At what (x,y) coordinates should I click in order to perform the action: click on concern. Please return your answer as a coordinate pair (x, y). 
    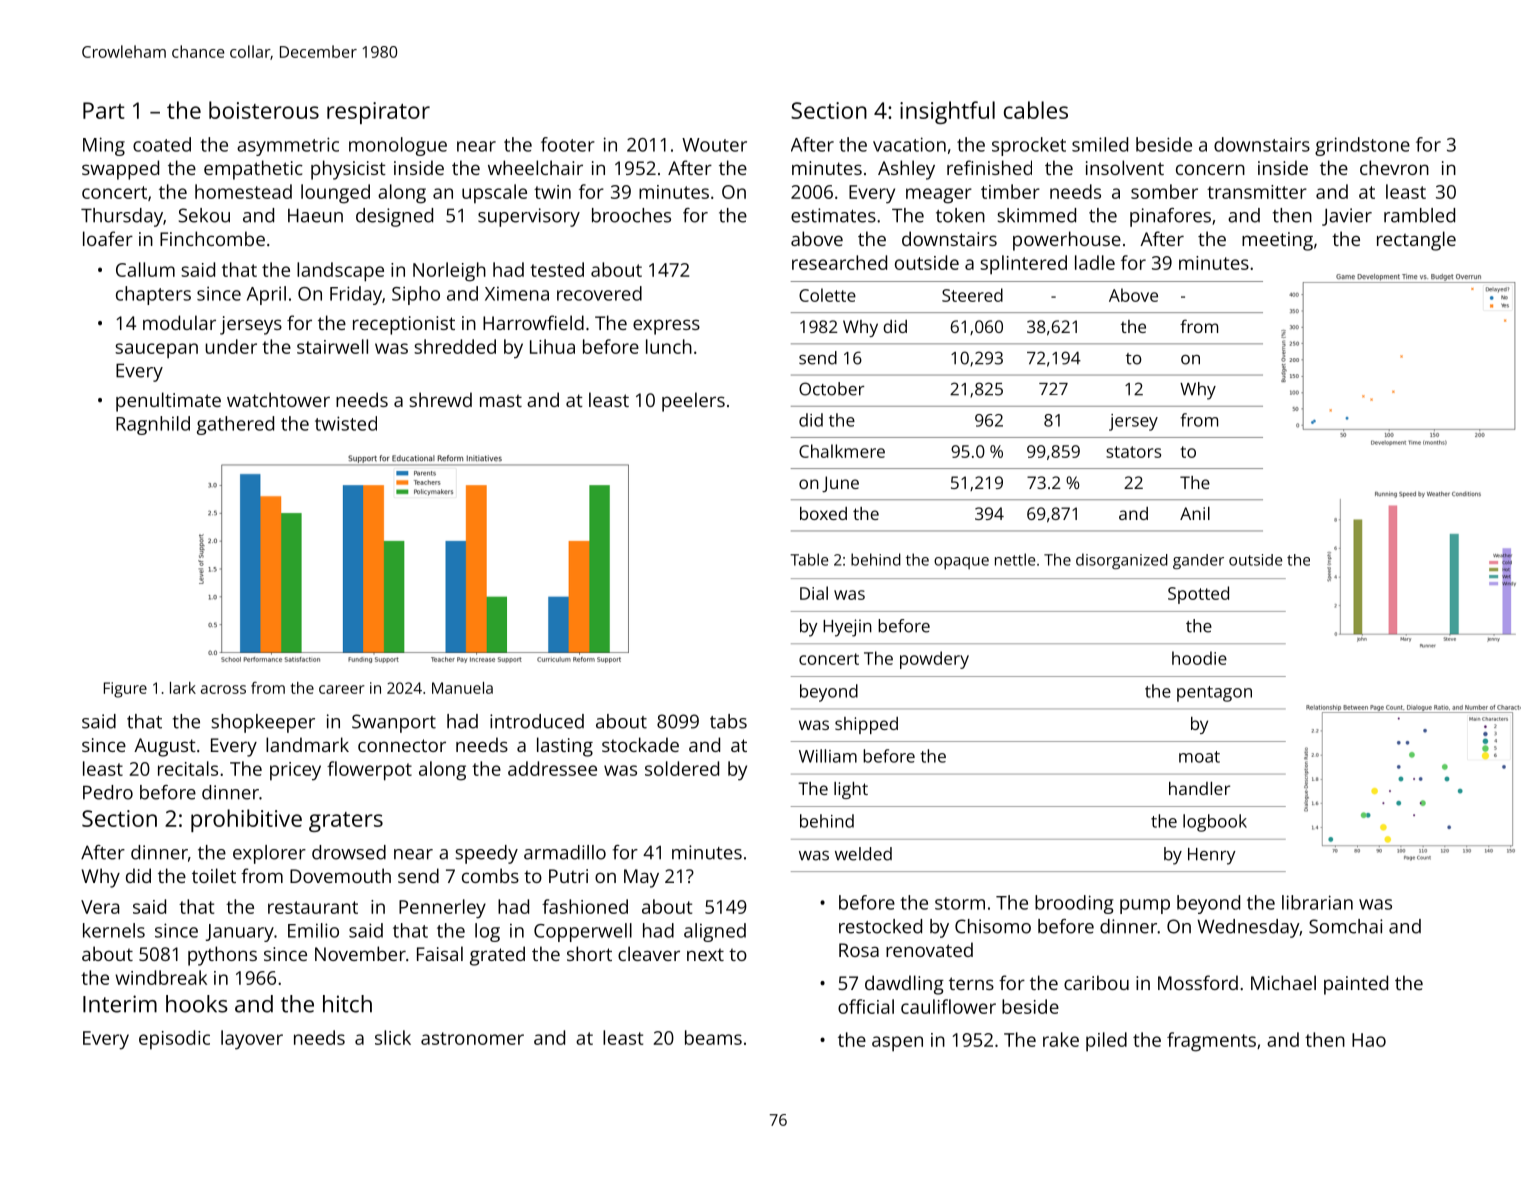
    Looking at the image, I should click on (1210, 169).
